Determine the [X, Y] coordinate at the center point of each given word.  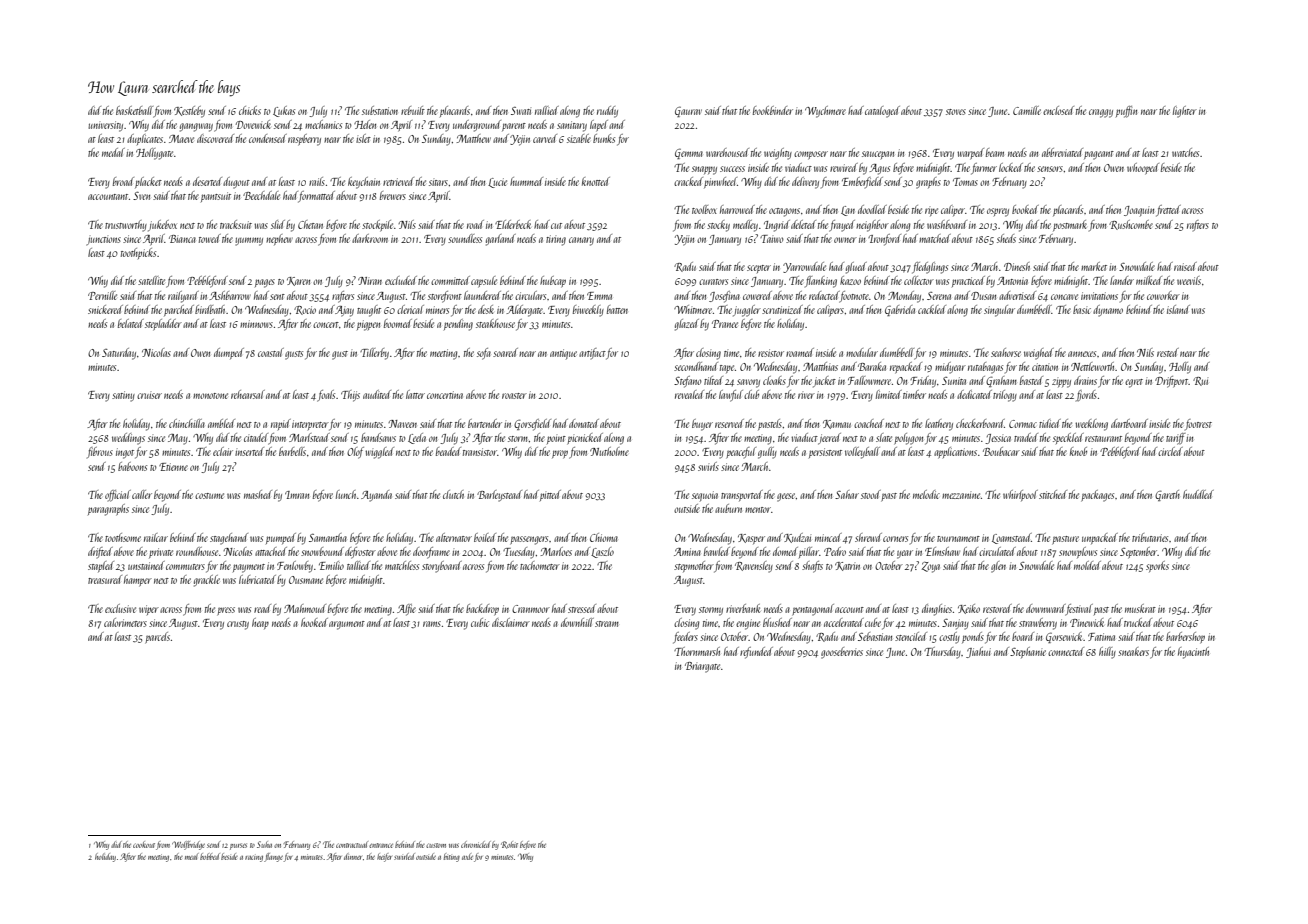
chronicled [476, 844]
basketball [134, 110]
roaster [514, 396]
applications [955, 453]
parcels [157, 638]
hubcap [553, 282]
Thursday [942, 653]
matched [935, 238]
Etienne [173, 467]
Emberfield [862, 182]
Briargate [702, 667]
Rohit [509, 845]
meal [192, 856]
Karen [298, 281]
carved [545, 138]
